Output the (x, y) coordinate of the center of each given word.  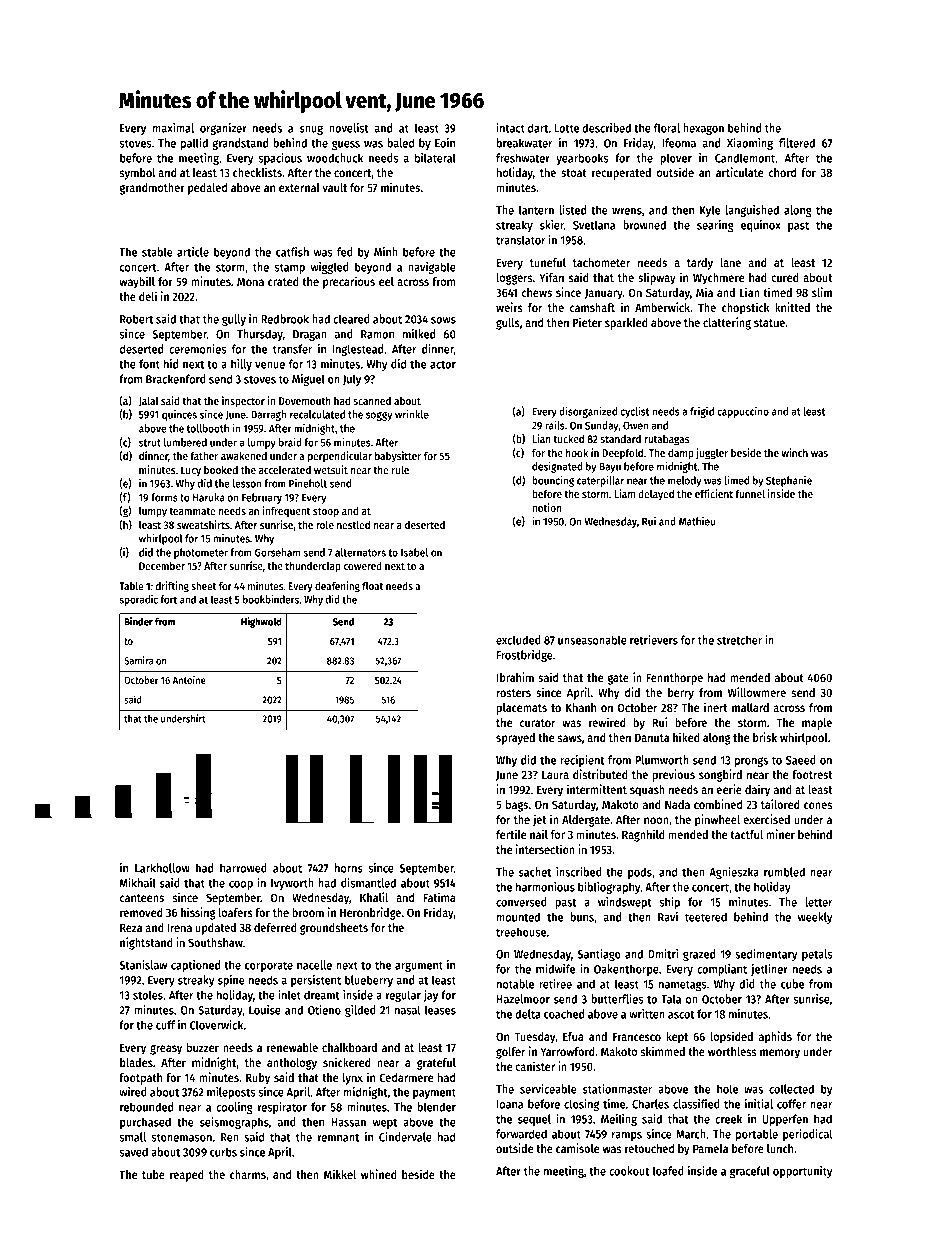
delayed (656, 494)
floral (666, 128)
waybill (137, 282)
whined (379, 1174)
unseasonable (592, 640)
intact (510, 128)
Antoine (189, 680)
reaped (187, 1176)
